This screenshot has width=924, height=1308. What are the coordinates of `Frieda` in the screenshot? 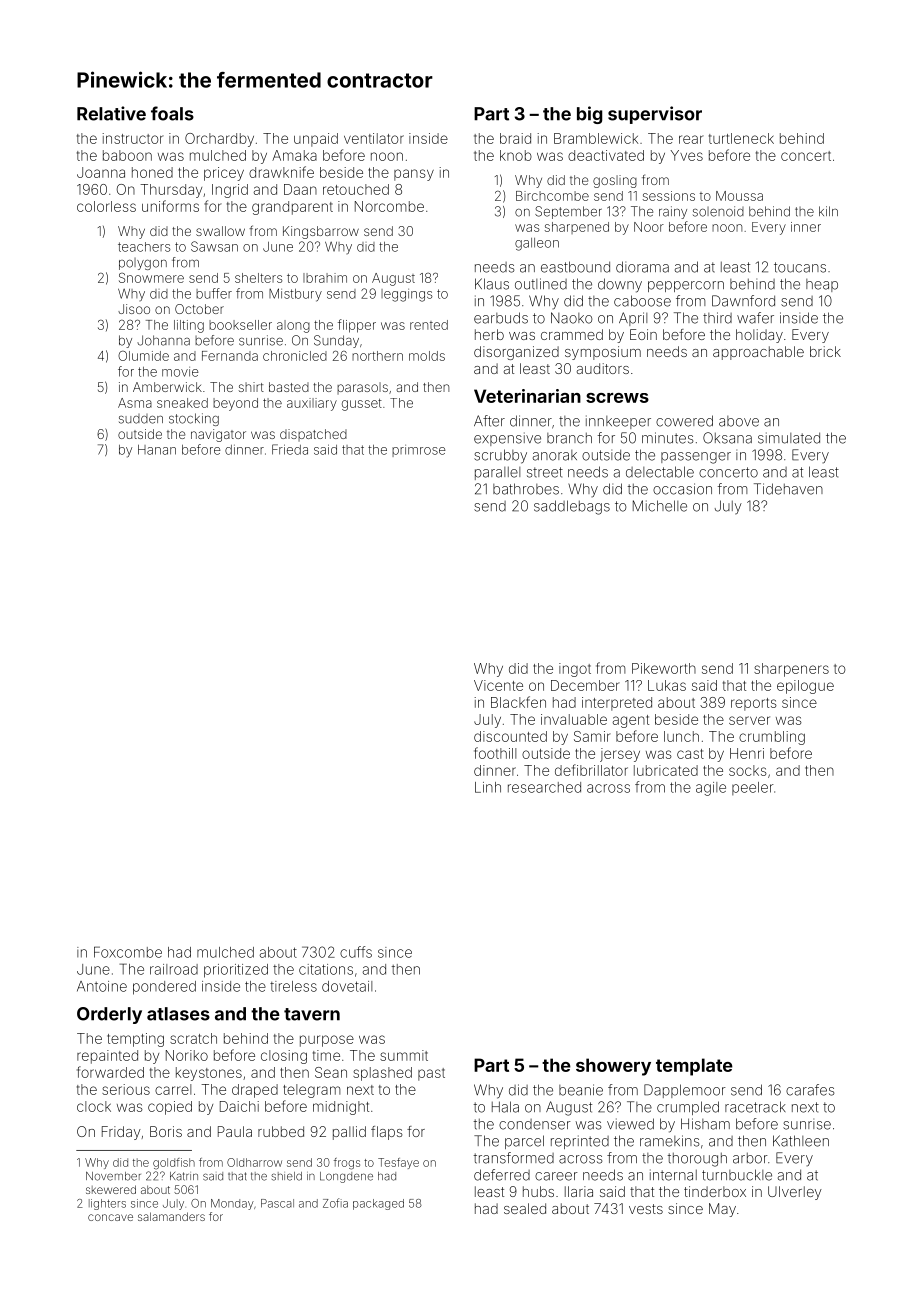 It's located at (290, 449).
